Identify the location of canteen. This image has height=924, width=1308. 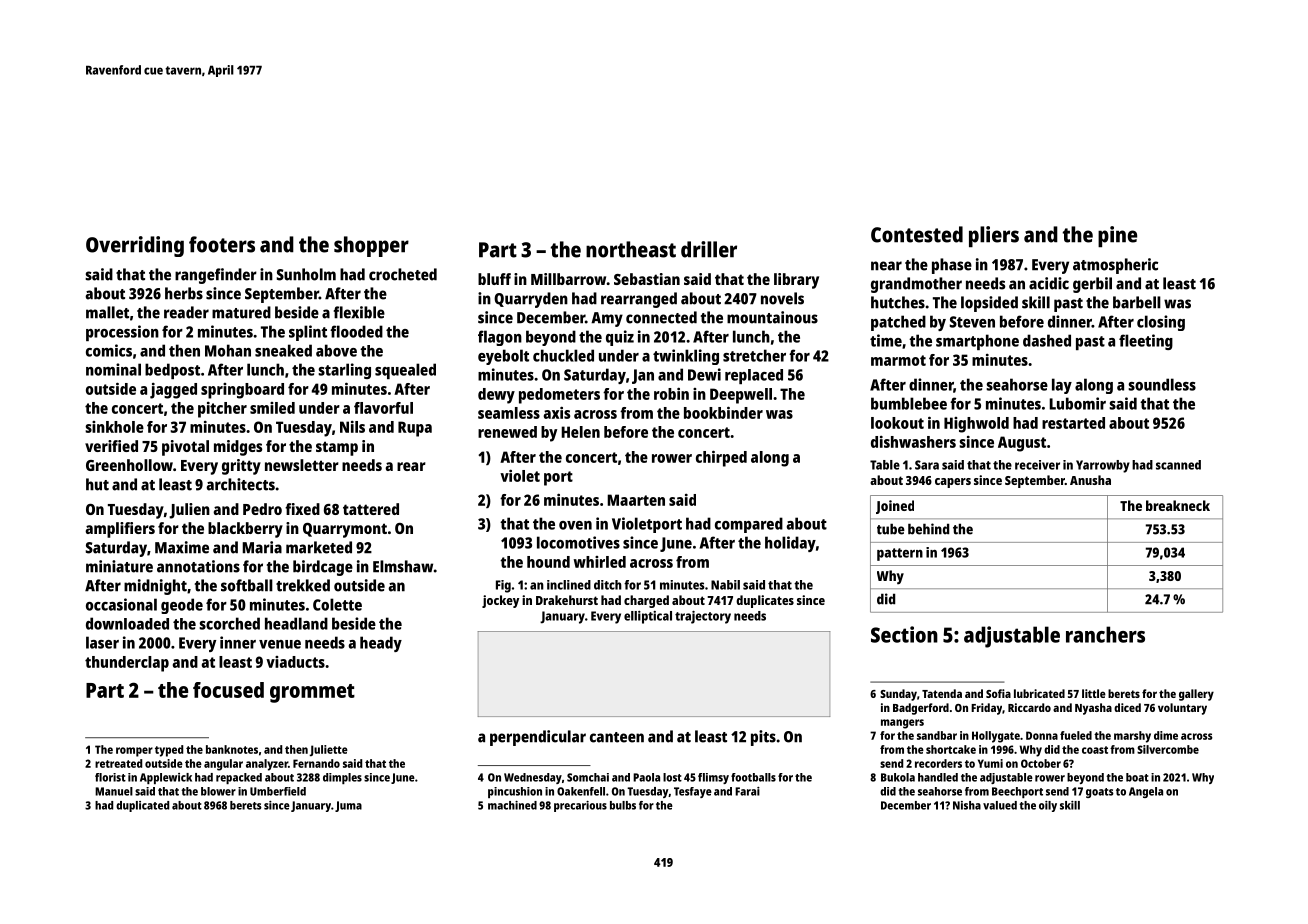
(617, 737).
